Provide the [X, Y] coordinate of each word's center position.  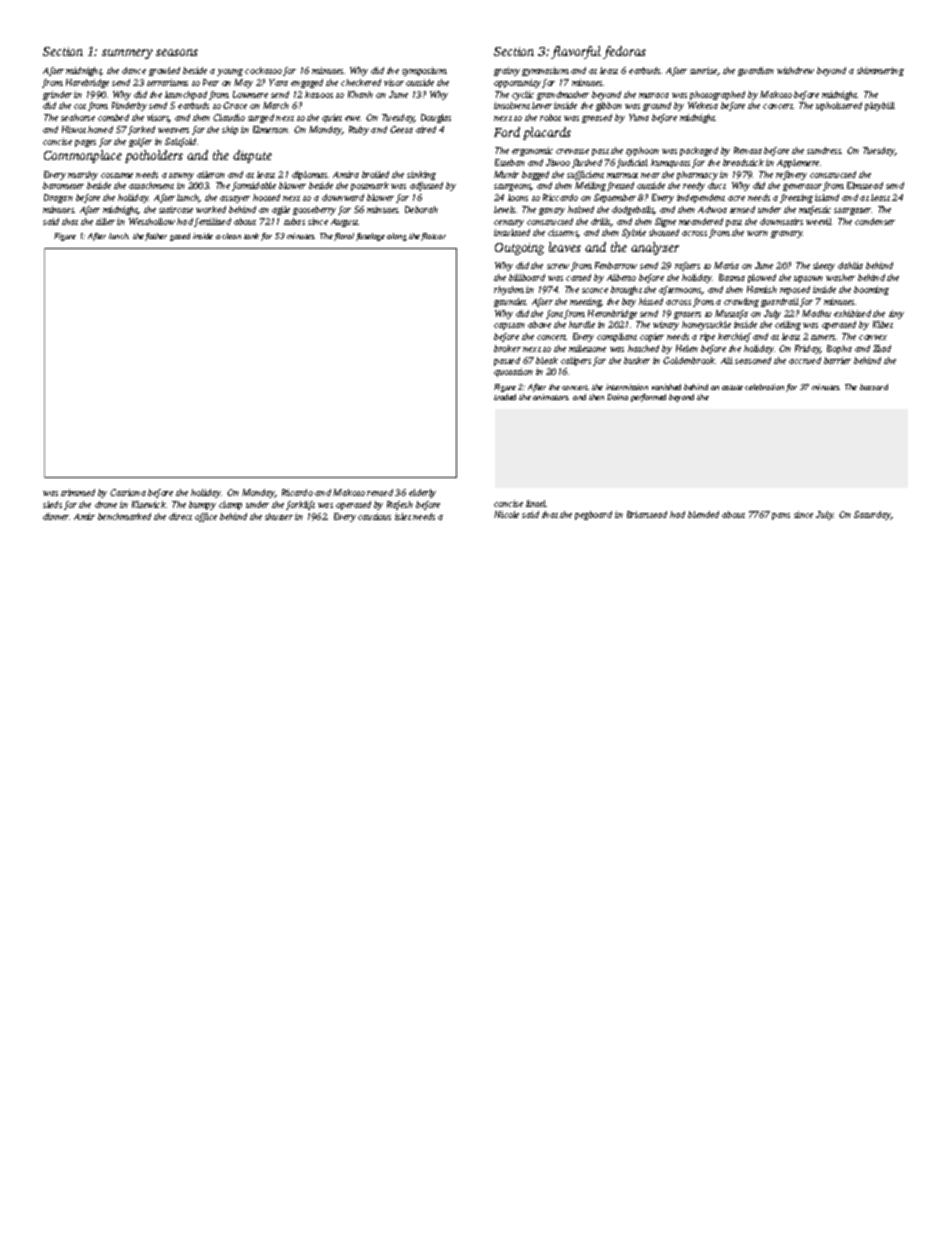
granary [787, 234]
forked [141, 130]
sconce [595, 290]
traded [505, 397]
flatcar [433, 237]
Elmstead [865, 185]
